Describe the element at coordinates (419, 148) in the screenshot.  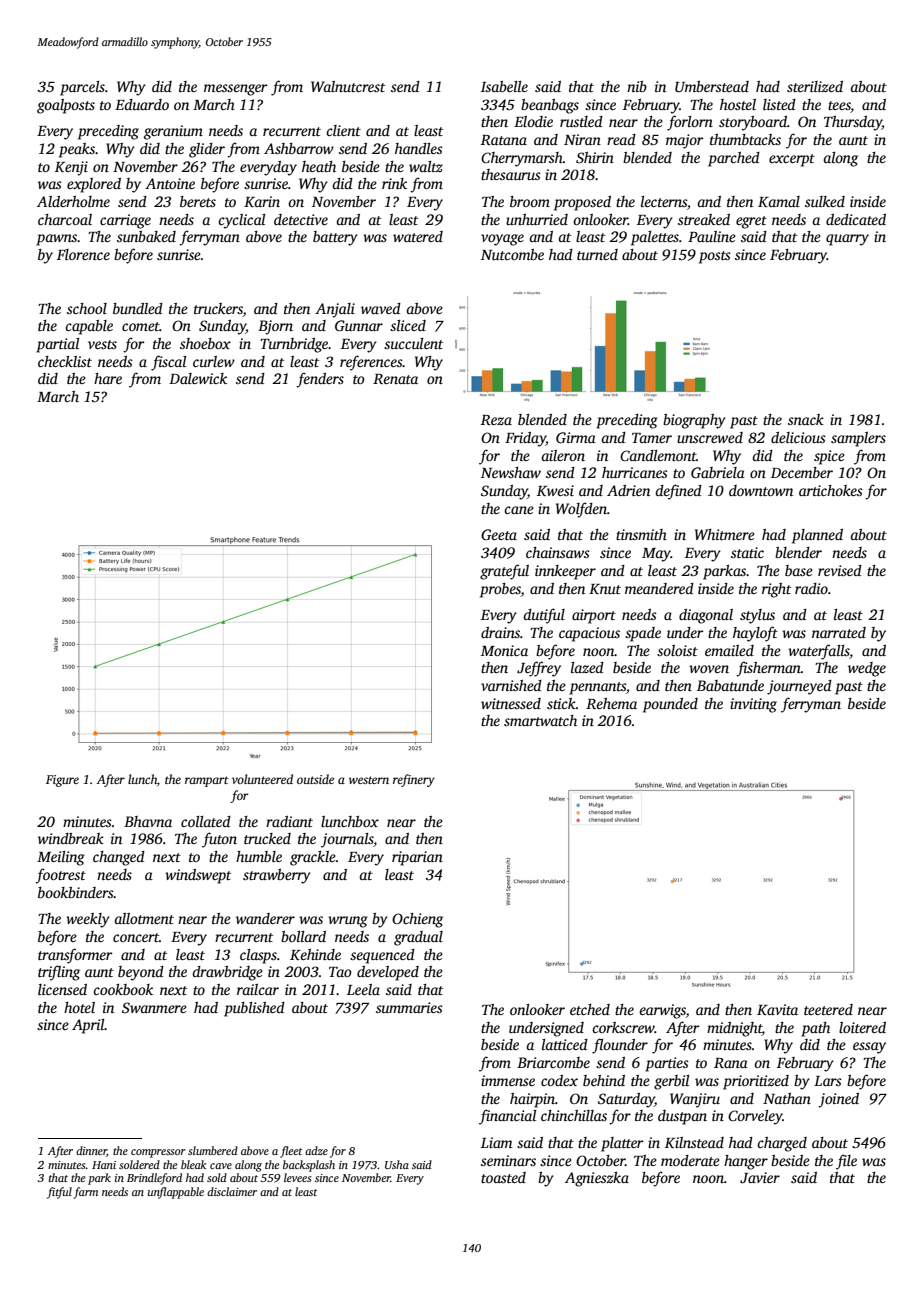
I see `handles` at that location.
